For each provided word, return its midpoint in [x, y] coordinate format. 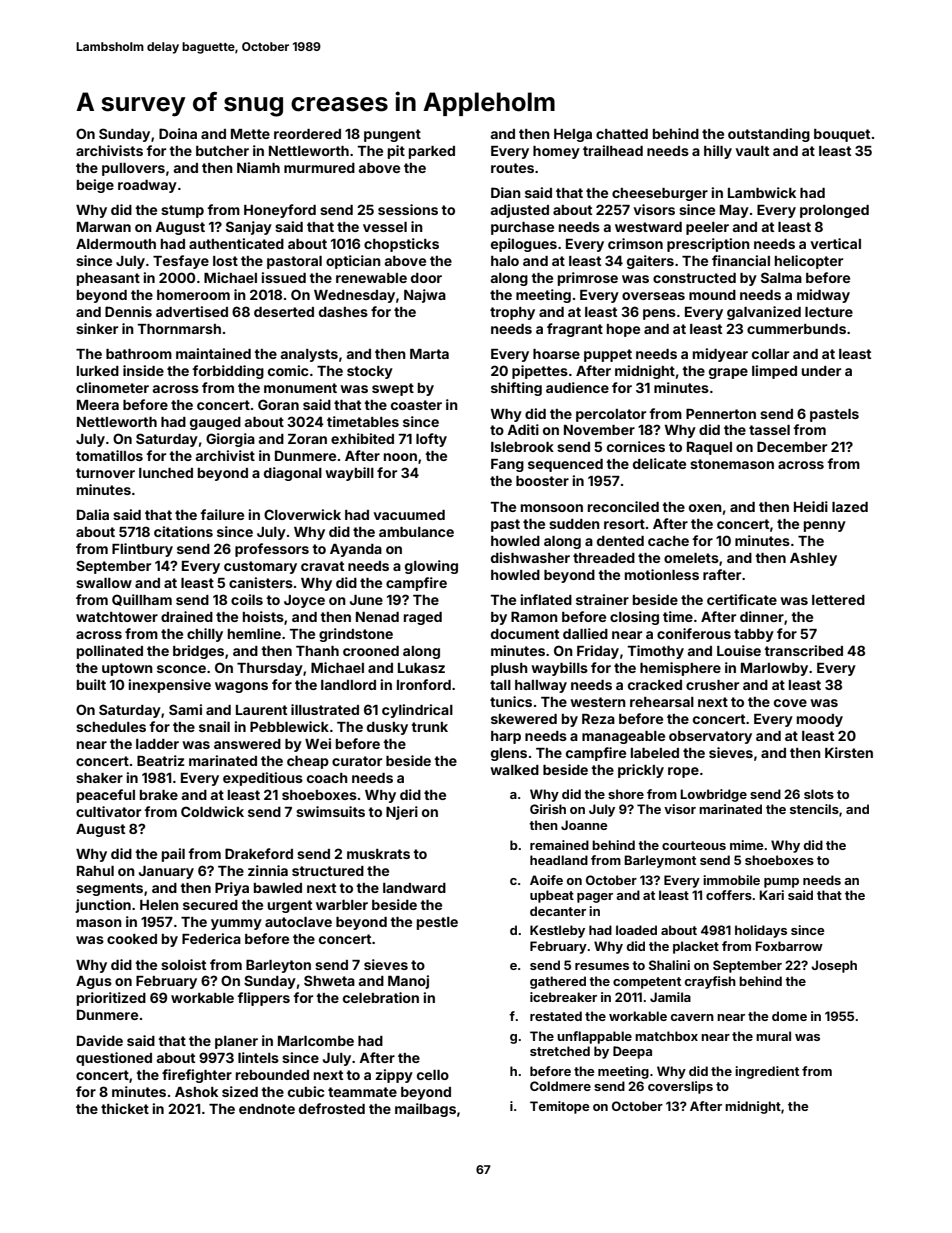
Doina [178, 133]
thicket [125, 1108]
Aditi [523, 429]
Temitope [560, 1107]
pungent [392, 135]
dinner [762, 616]
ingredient [767, 1072]
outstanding [769, 135]
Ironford [424, 684]
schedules [111, 727]
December [792, 446]
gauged [215, 423]
